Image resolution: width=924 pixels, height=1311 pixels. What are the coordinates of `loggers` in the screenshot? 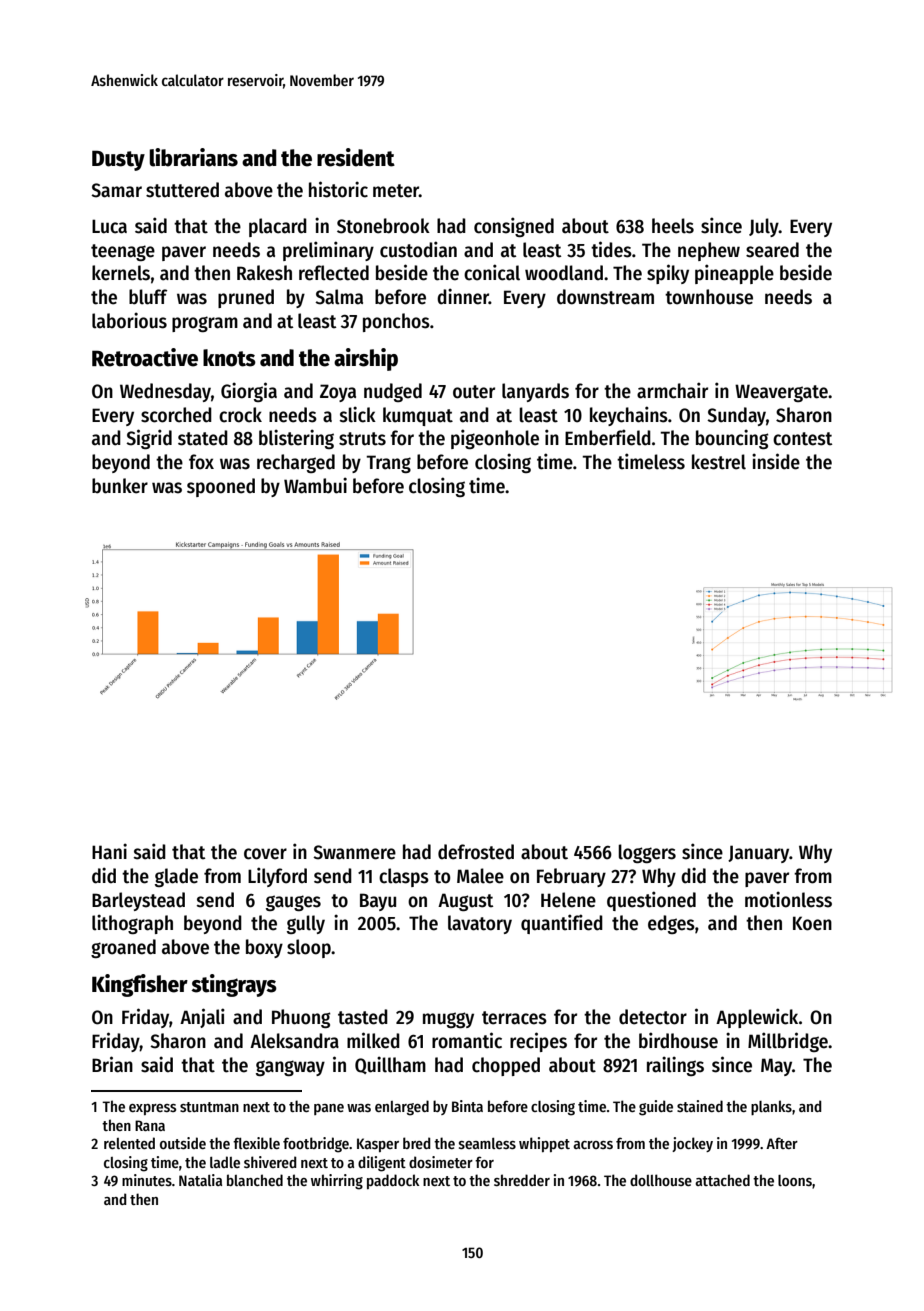 It's located at (647, 853).
